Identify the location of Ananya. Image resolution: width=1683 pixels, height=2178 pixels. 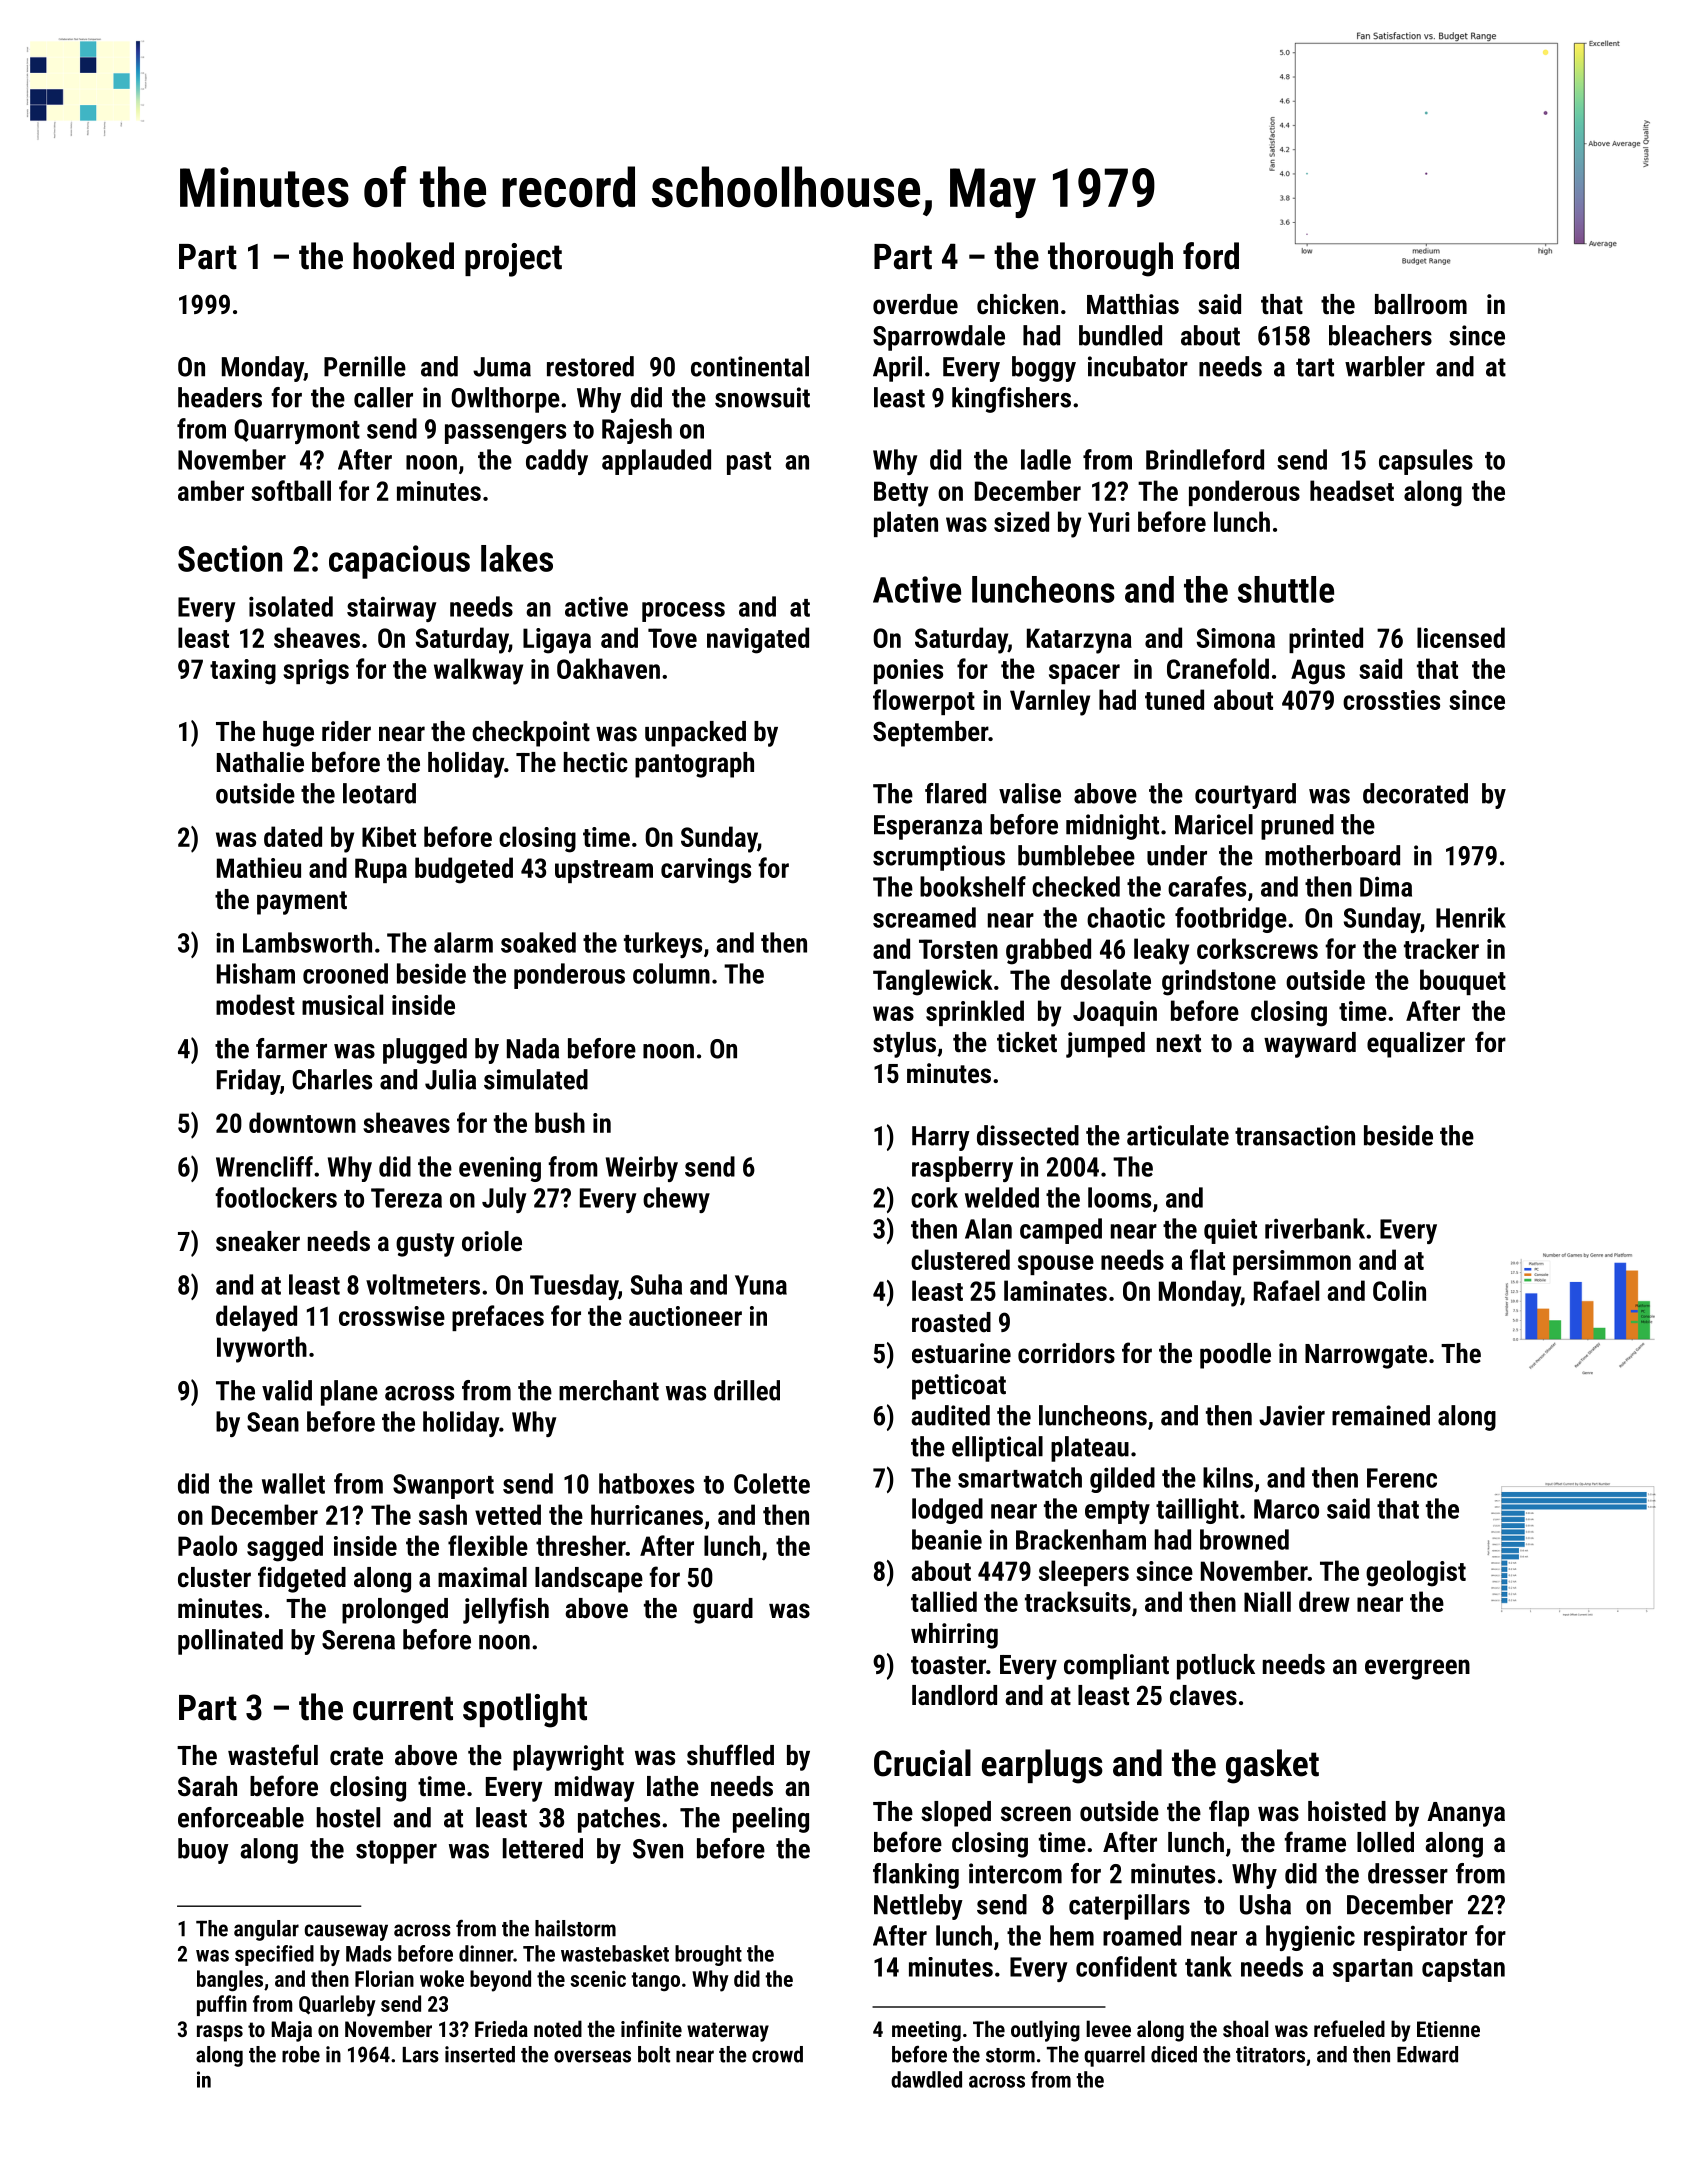
(1466, 1814).
